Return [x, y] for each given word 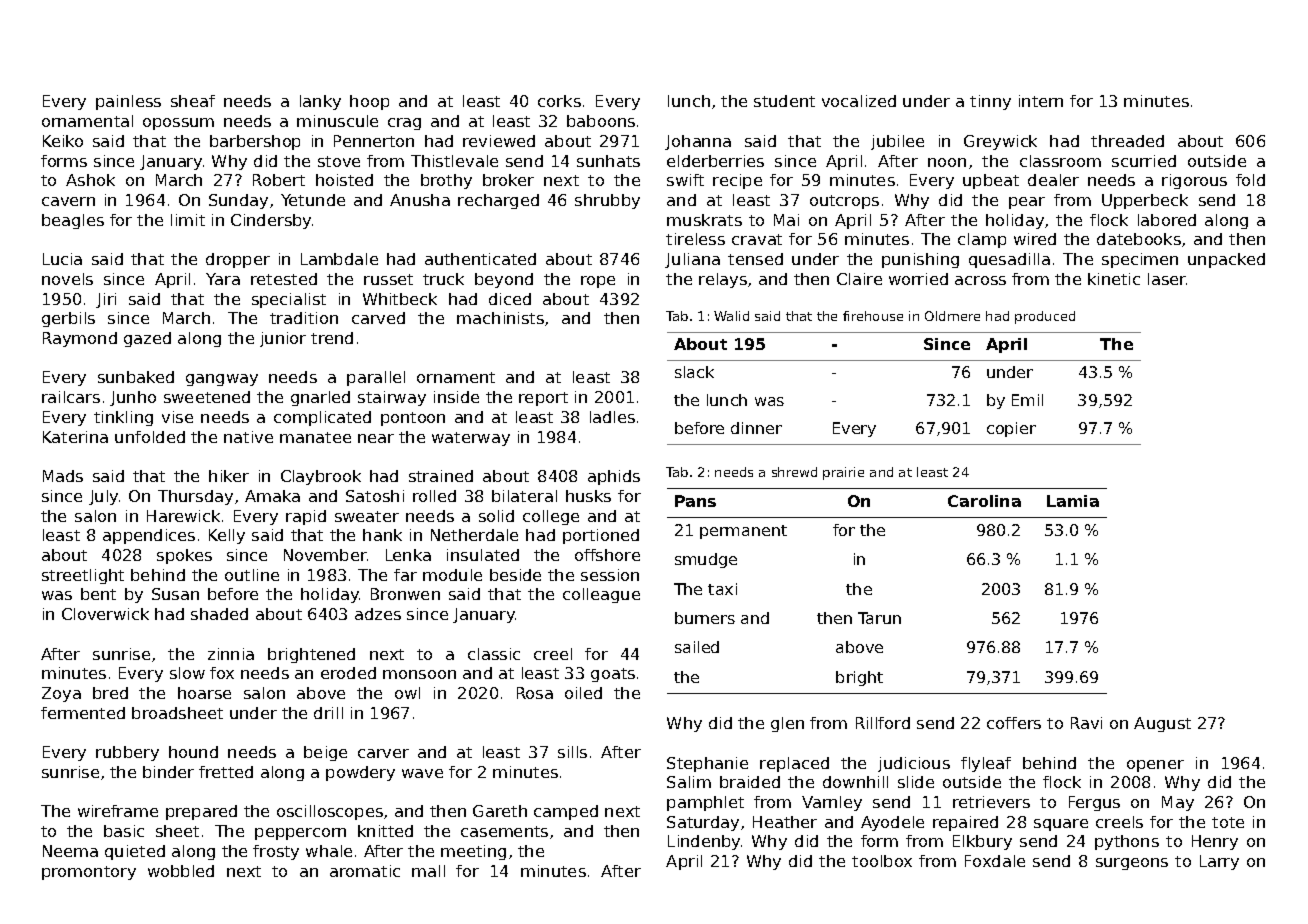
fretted [226, 772]
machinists [500, 318]
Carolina [984, 501]
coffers [1014, 723]
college [551, 517]
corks [559, 101]
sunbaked [136, 377]
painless [128, 102]
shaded [219, 614]
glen [787, 724]
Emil [1027, 400]
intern [1041, 101]
